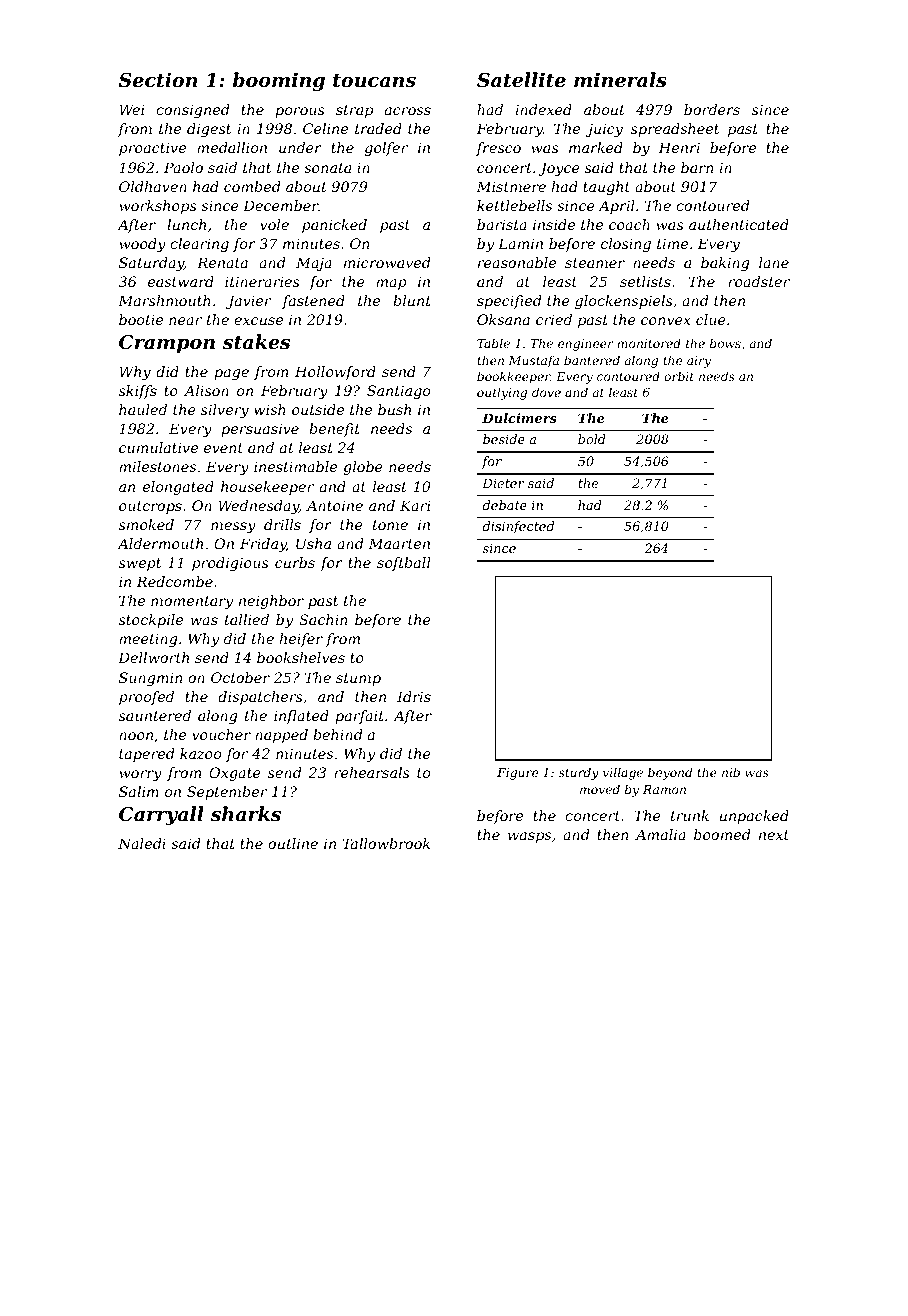 The image size is (908, 1316). What do you see at coordinates (518, 527) in the image?
I see `disinfected` at bounding box center [518, 527].
